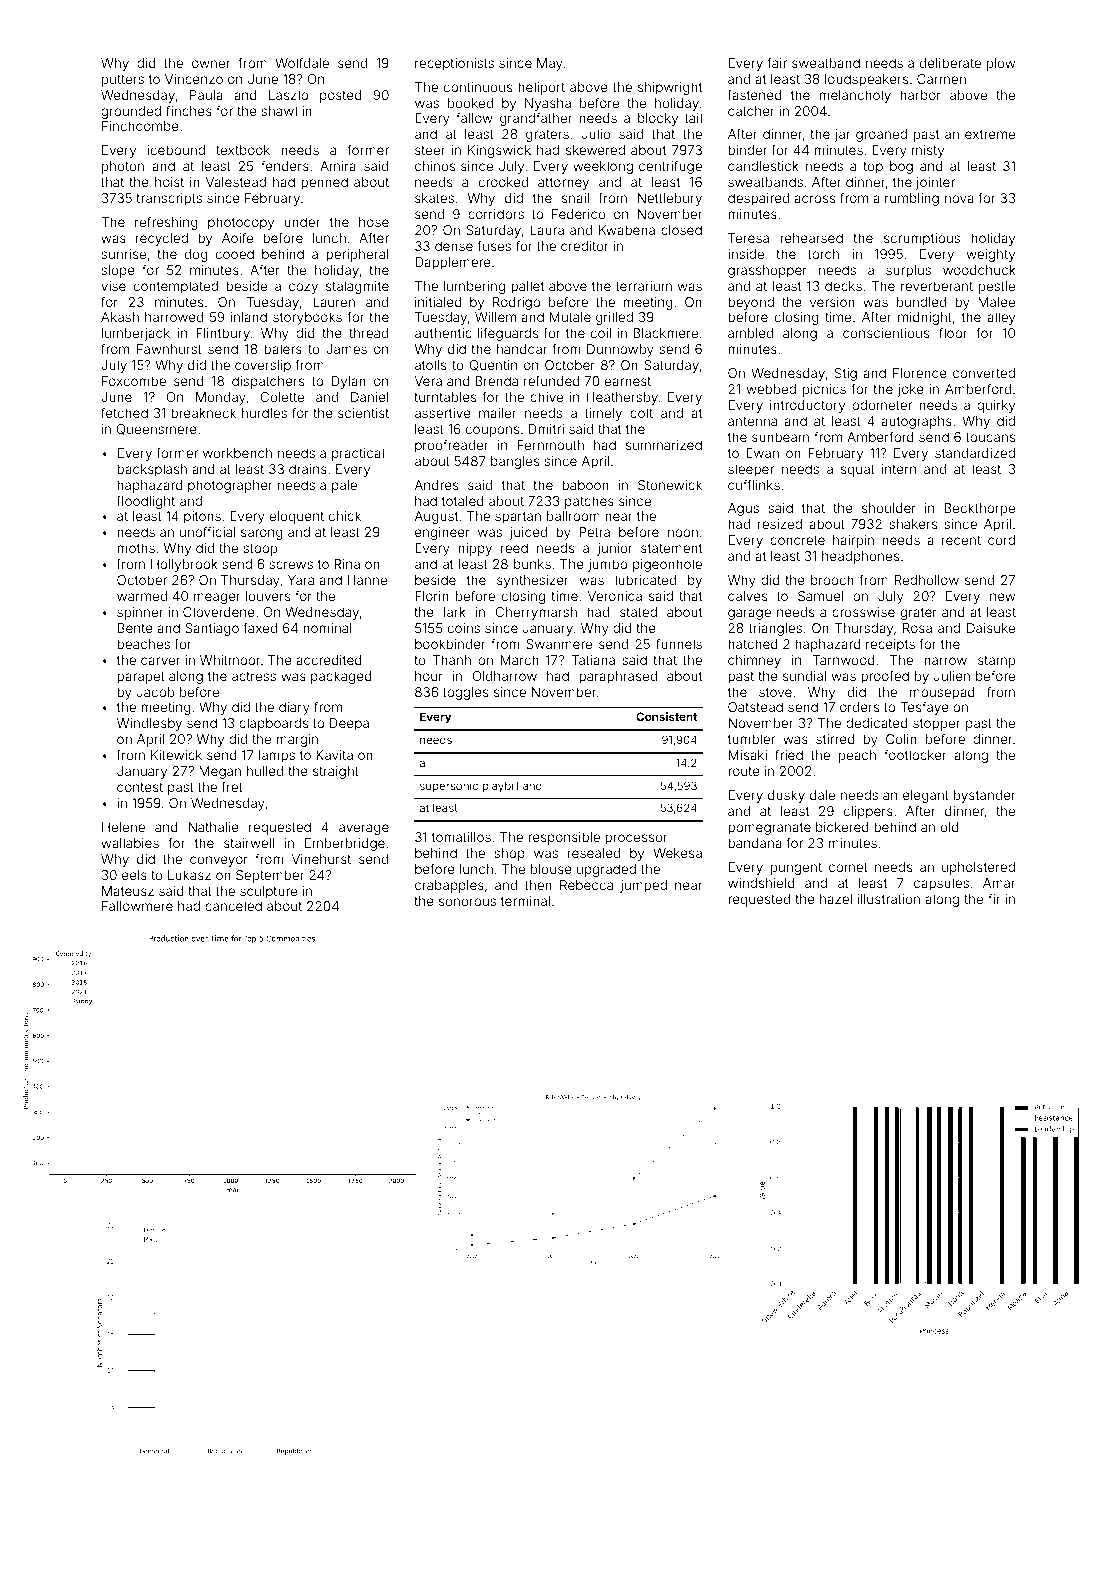 The height and width of the document is (1580, 1117). I want to click on candlestick, so click(763, 166).
